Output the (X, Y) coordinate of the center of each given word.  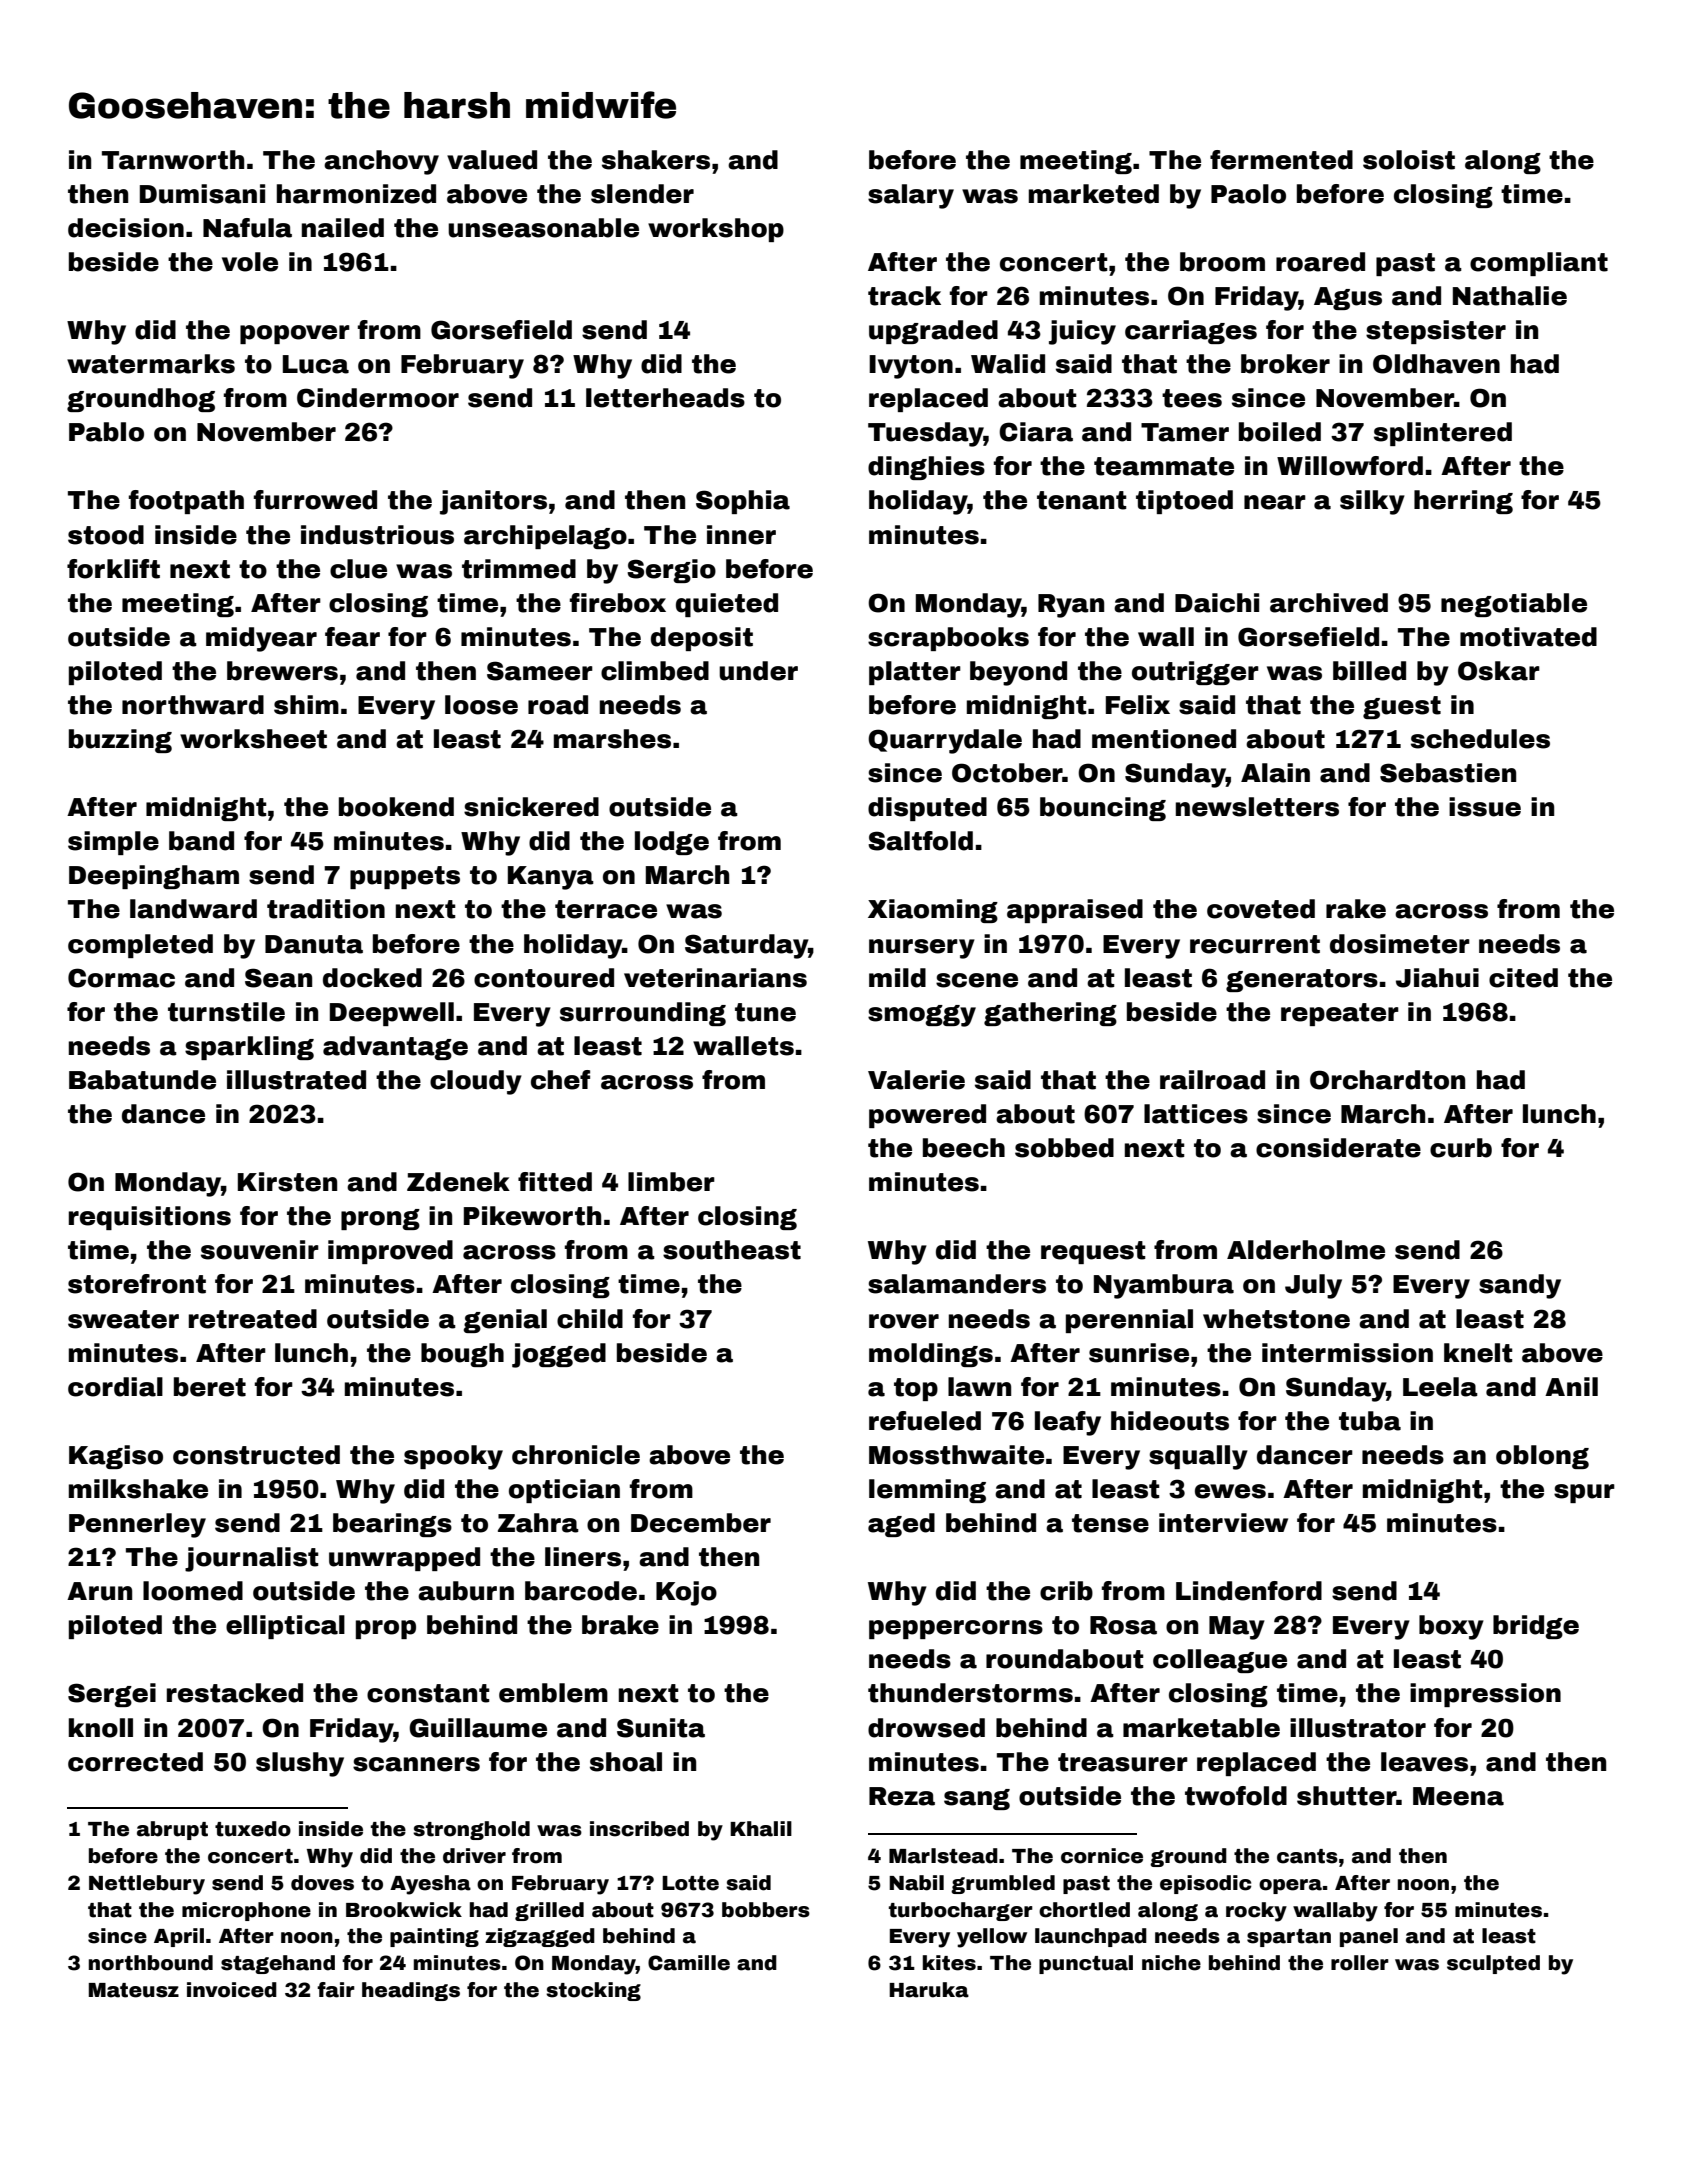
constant (428, 1693)
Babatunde (142, 1080)
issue (1485, 807)
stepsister (1436, 332)
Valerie (916, 1080)
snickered (531, 807)
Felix (1138, 705)
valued (492, 160)
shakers (656, 160)
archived (1329, 603)
